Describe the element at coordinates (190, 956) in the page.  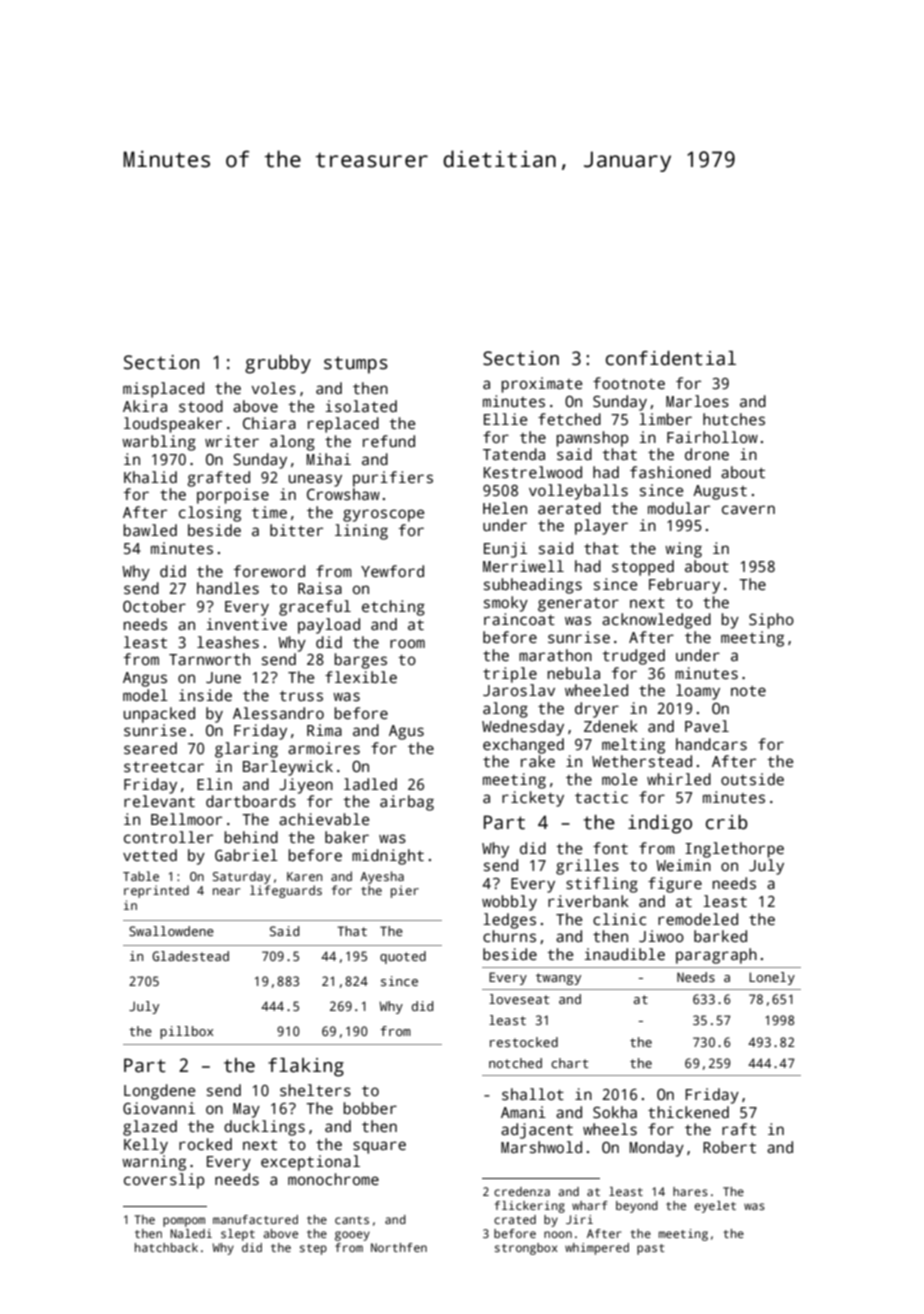
I see `Gladestead` at that location.
